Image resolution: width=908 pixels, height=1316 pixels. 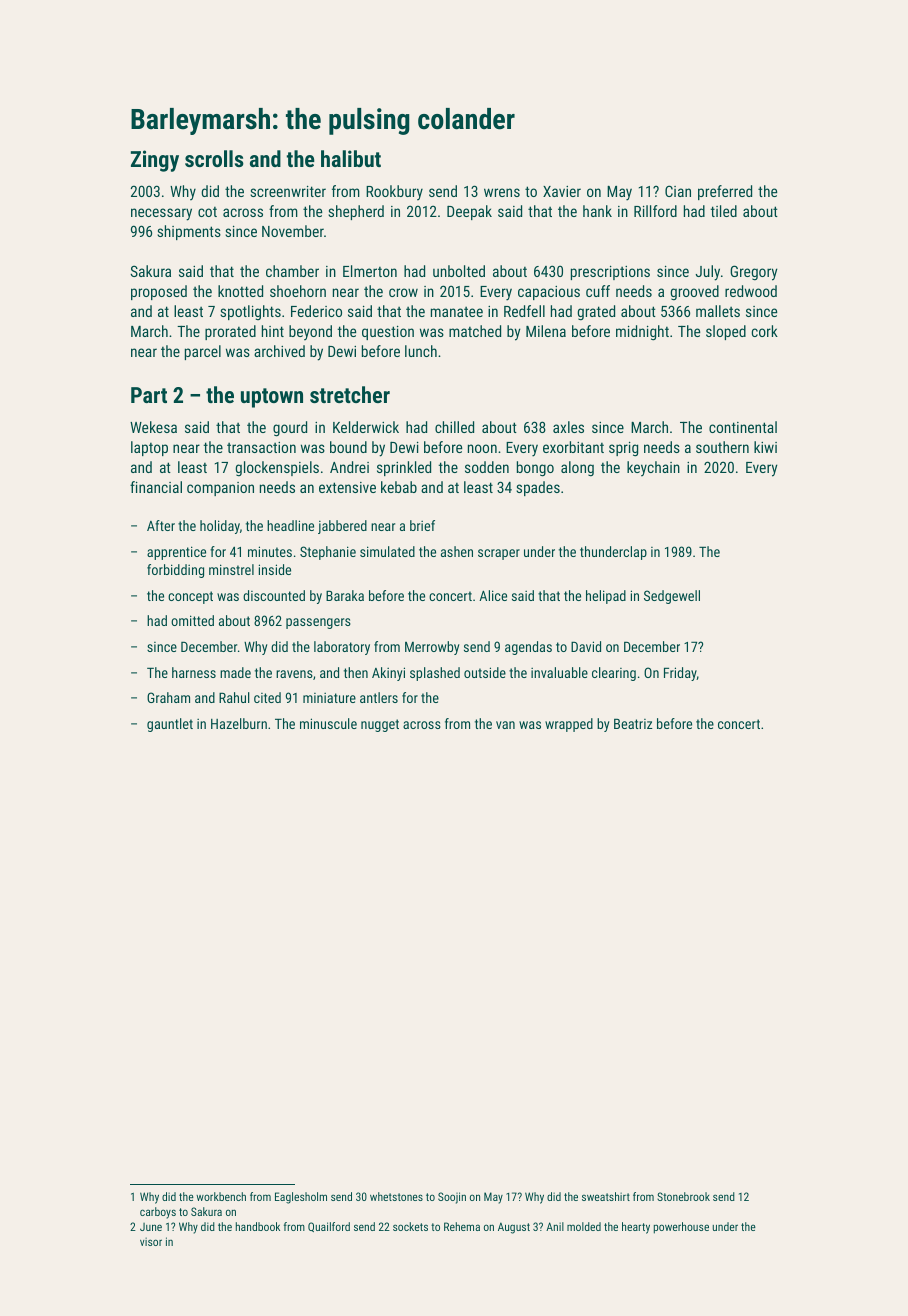 I want to click on sockets, so click(x=410, y=1226).
